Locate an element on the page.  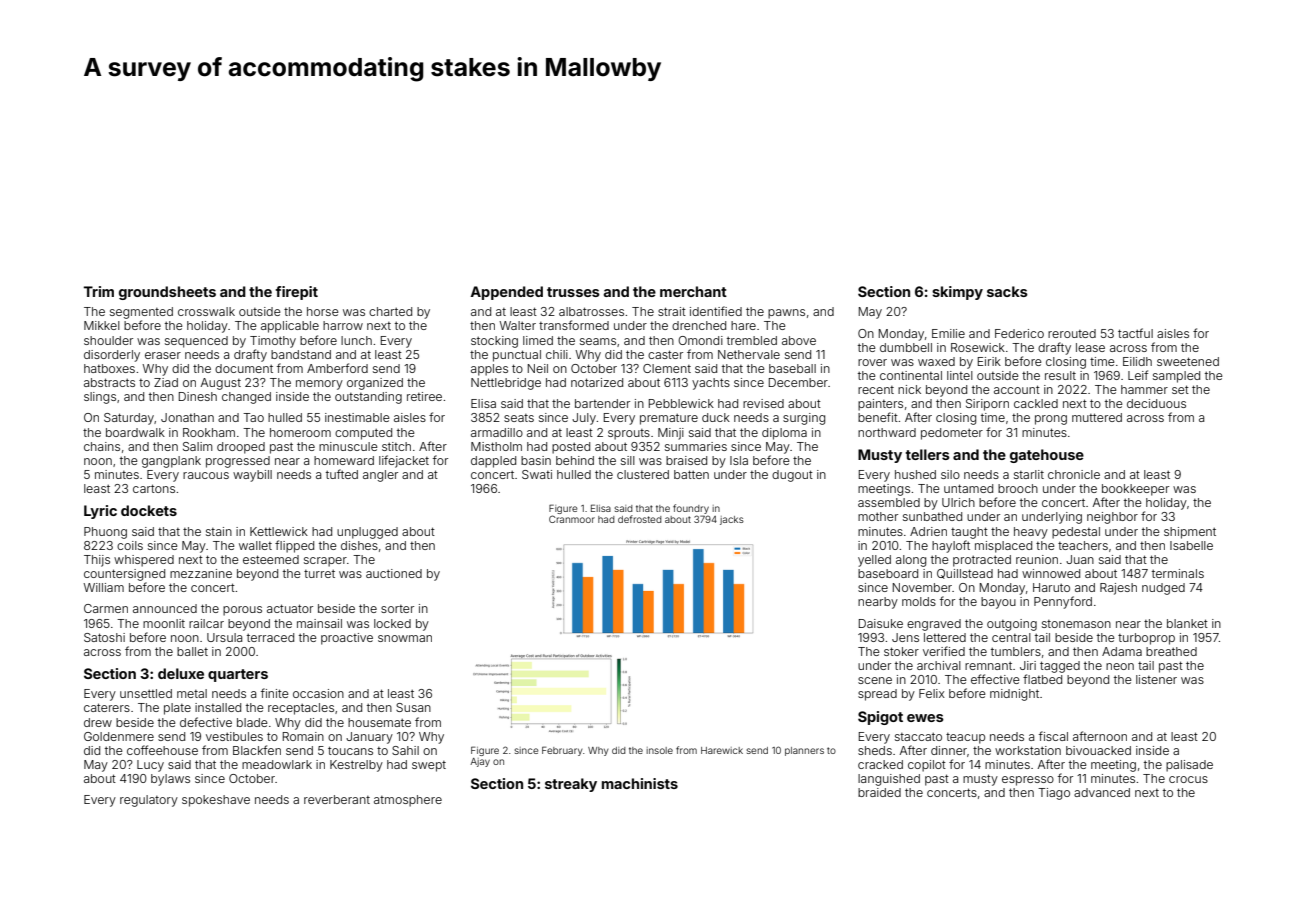
Ziad is located at coordinates (166, 382).
